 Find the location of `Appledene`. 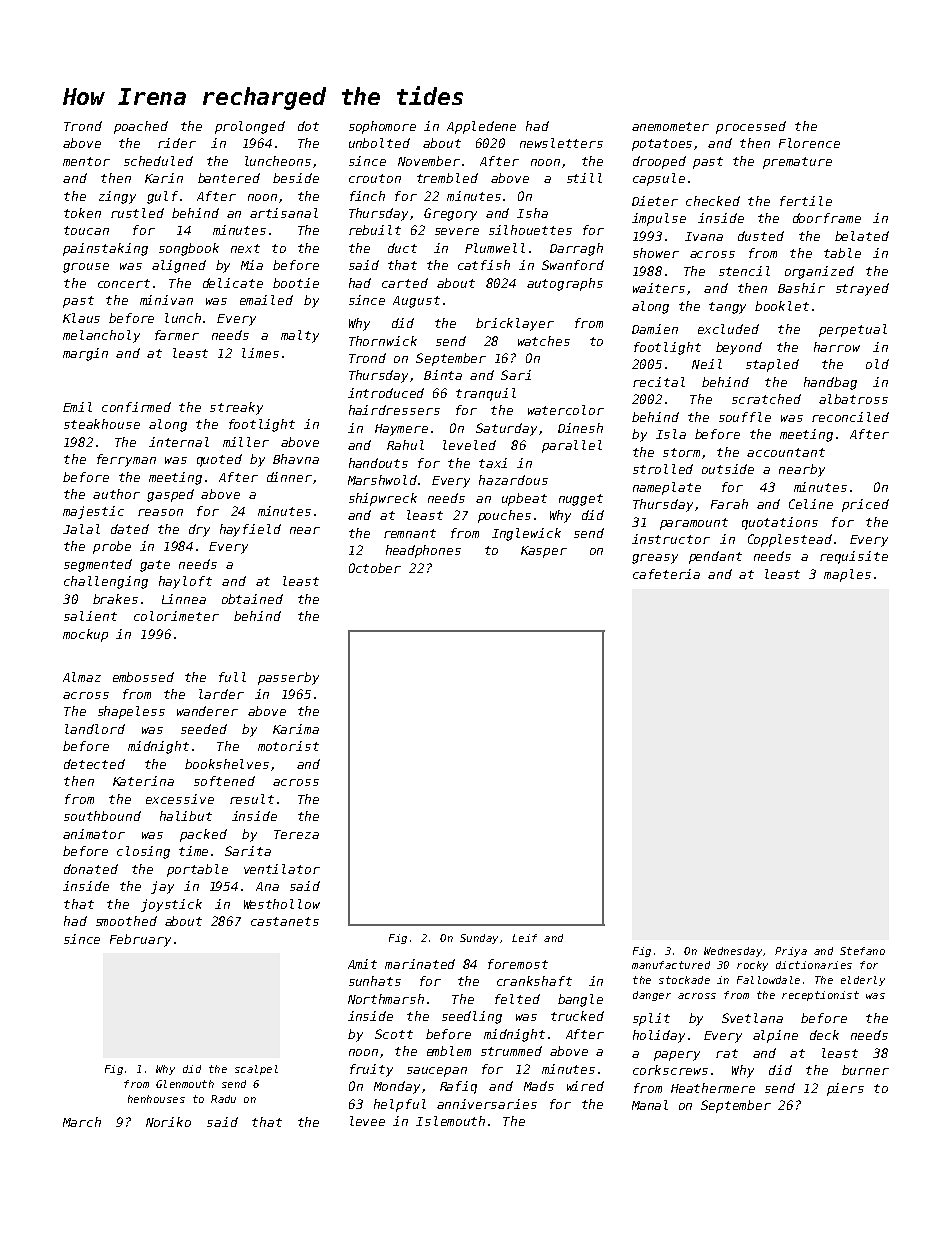

Appledene is located at coordinates (481, 127).
